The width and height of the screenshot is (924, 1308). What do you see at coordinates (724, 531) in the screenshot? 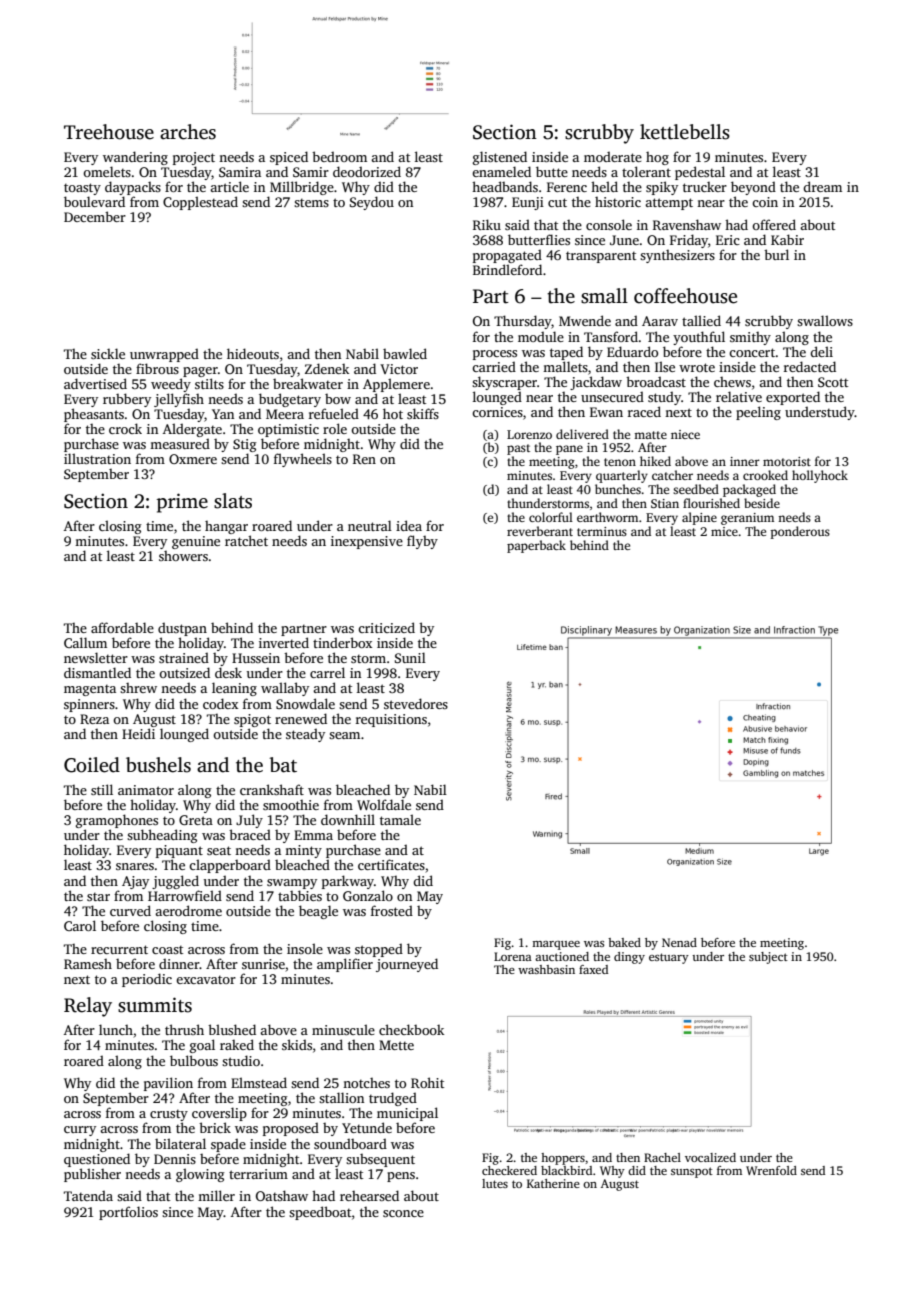
I see `mice` at bounding box center [724, 531].
